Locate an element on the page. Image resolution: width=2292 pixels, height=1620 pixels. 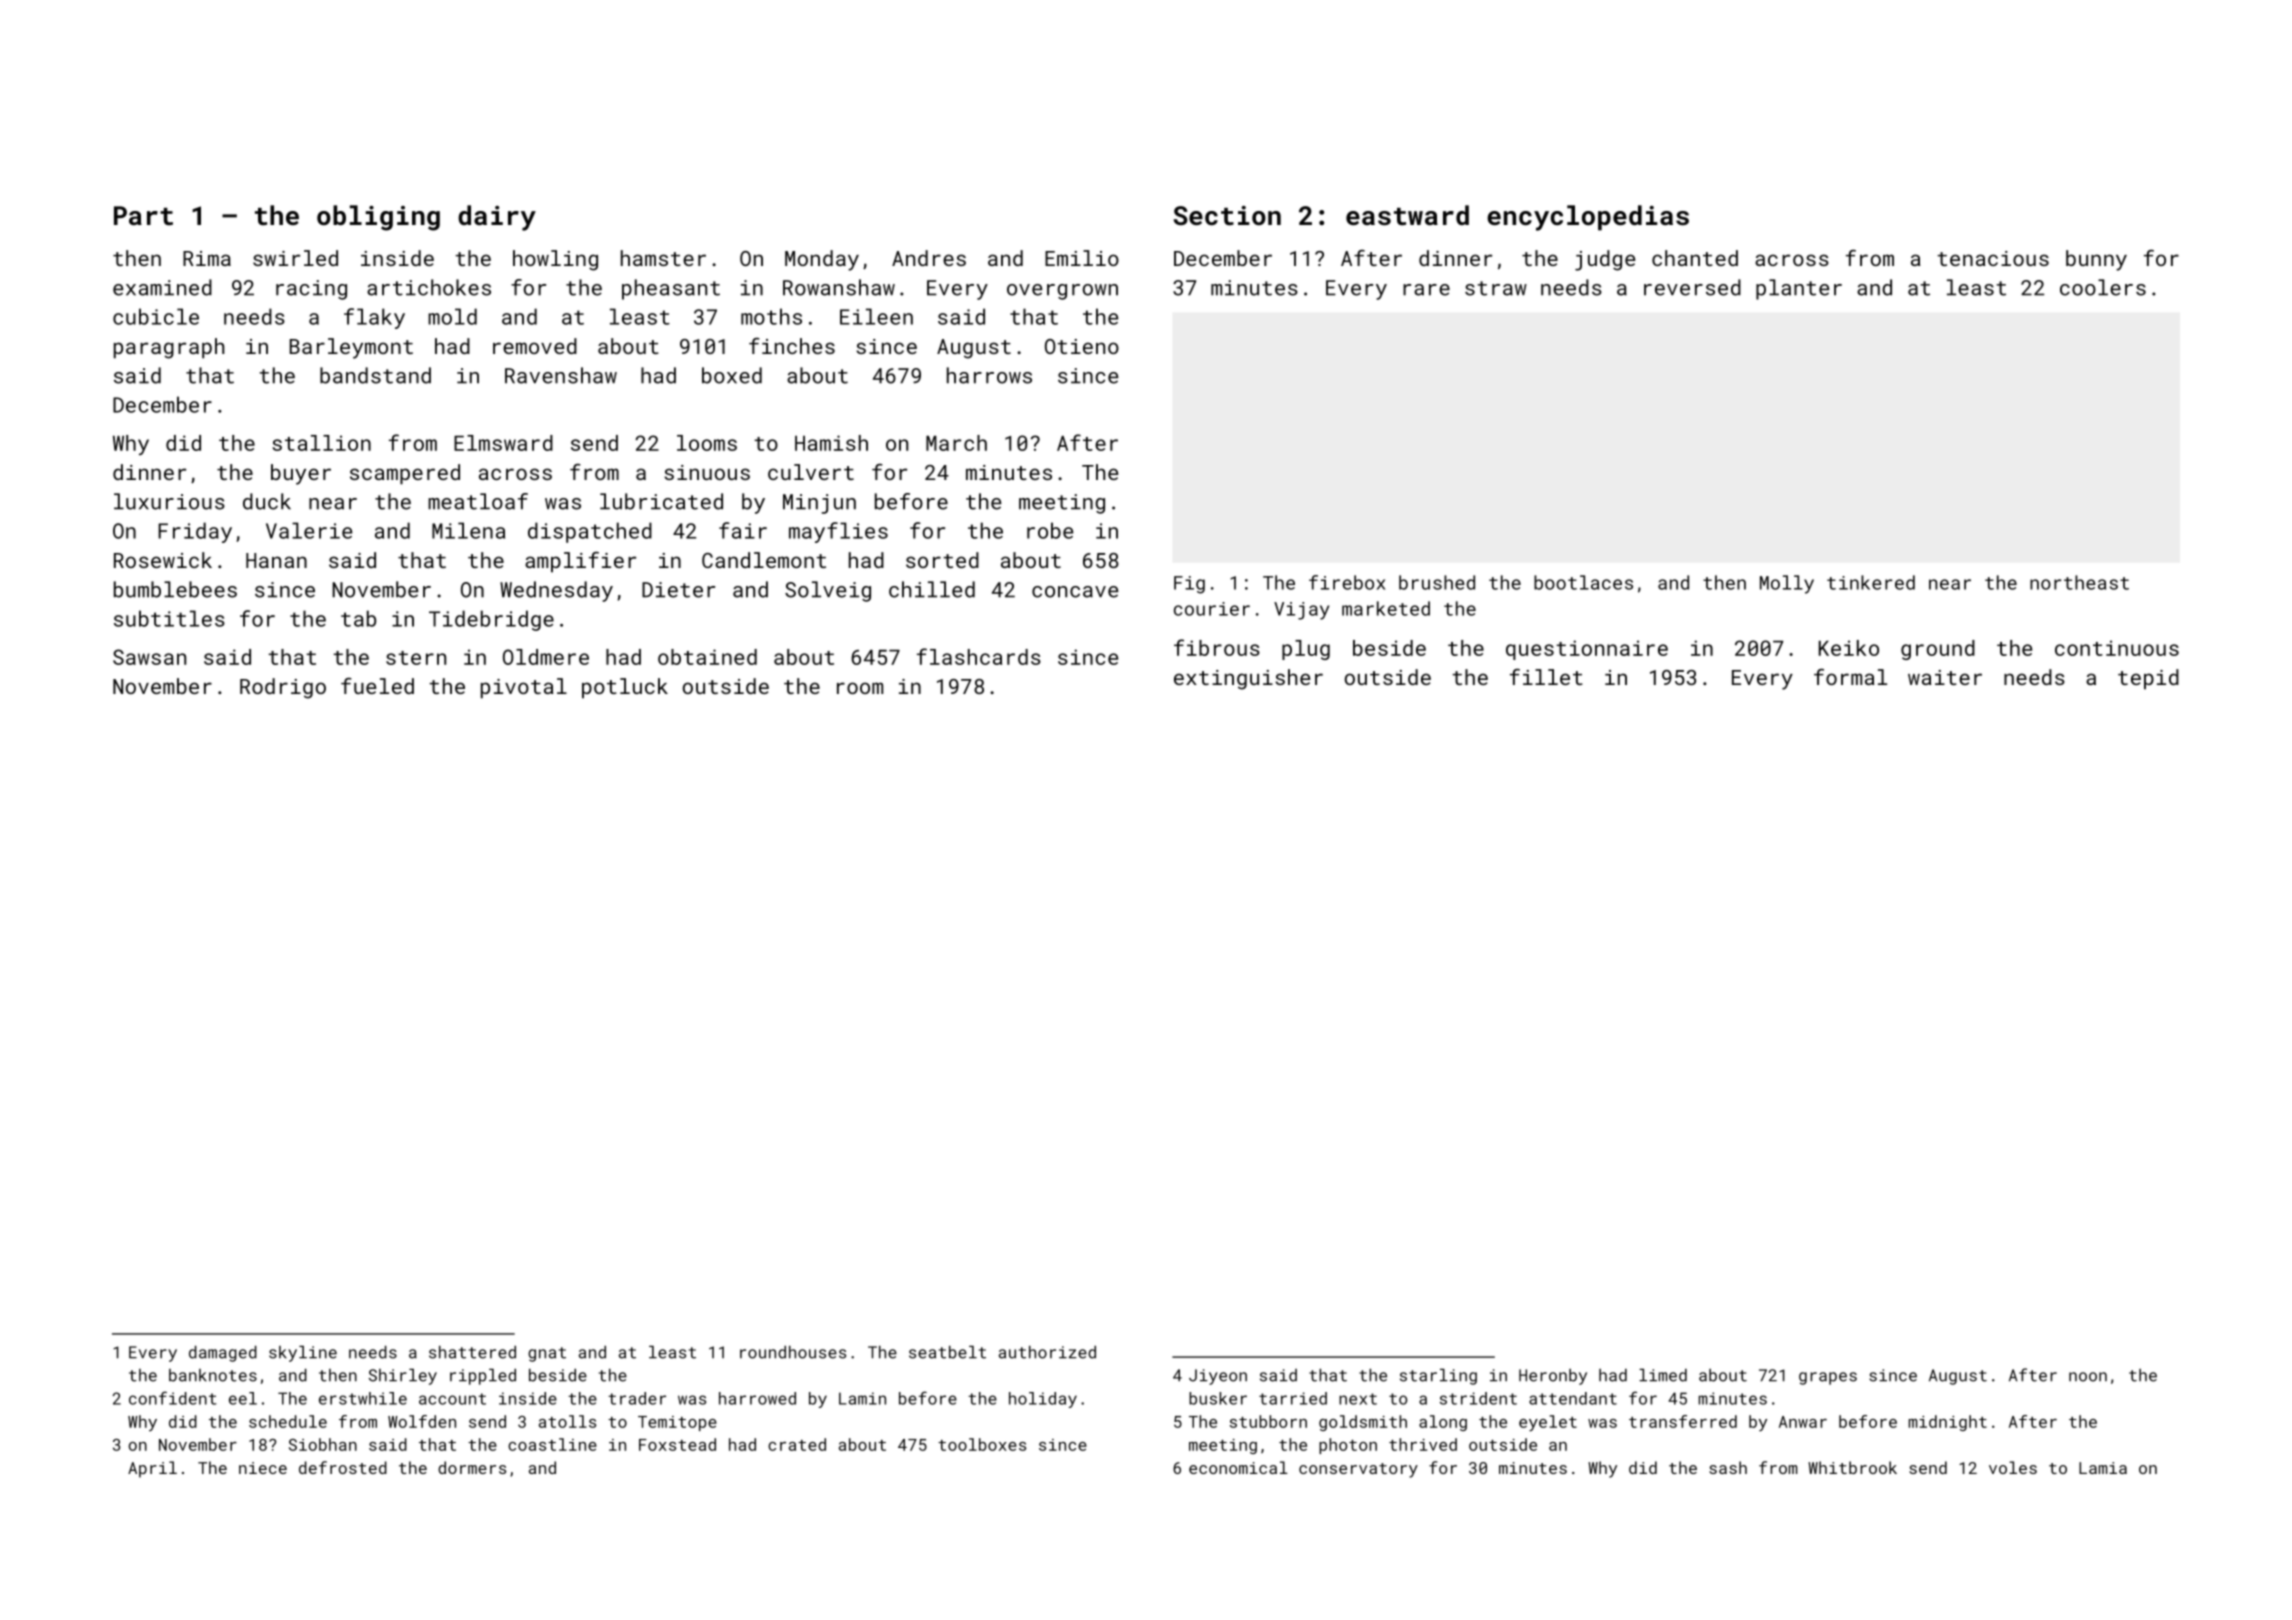
mayflies is located at coordinates (838, 532).
